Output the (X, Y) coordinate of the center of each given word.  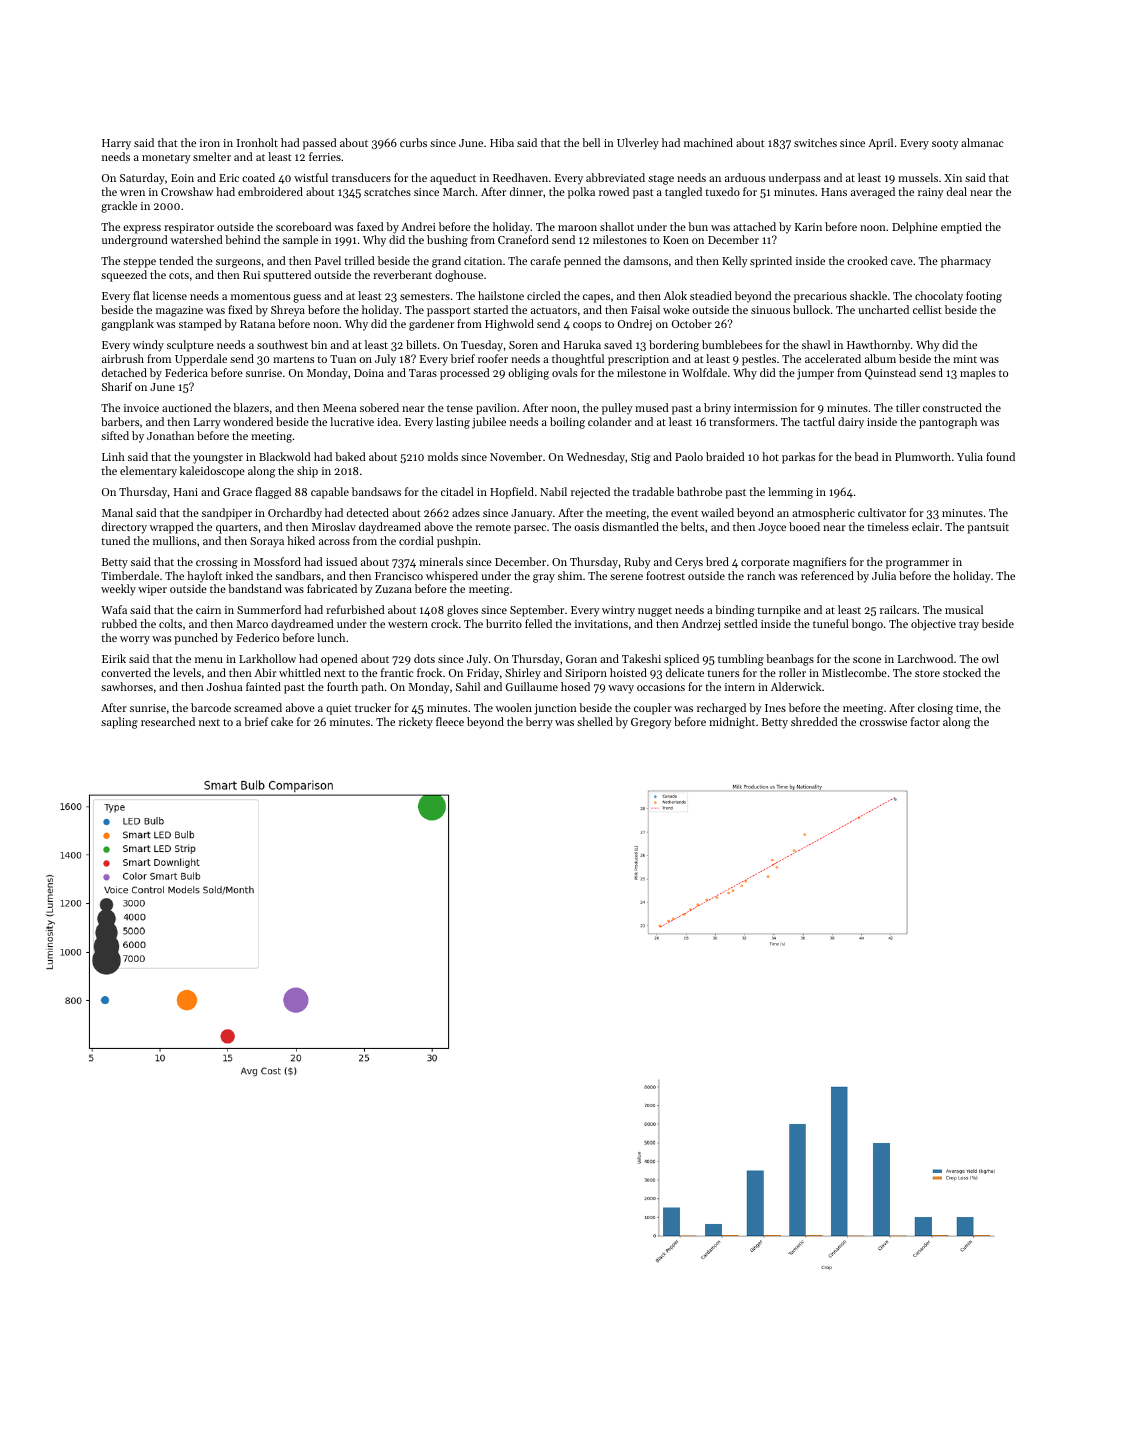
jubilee (489, 423)
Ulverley (638, 144)
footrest (665, 575)
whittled (300, 672)
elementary (148, 472)
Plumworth (923, 456)
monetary (166, 159)
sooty (945, 145)
